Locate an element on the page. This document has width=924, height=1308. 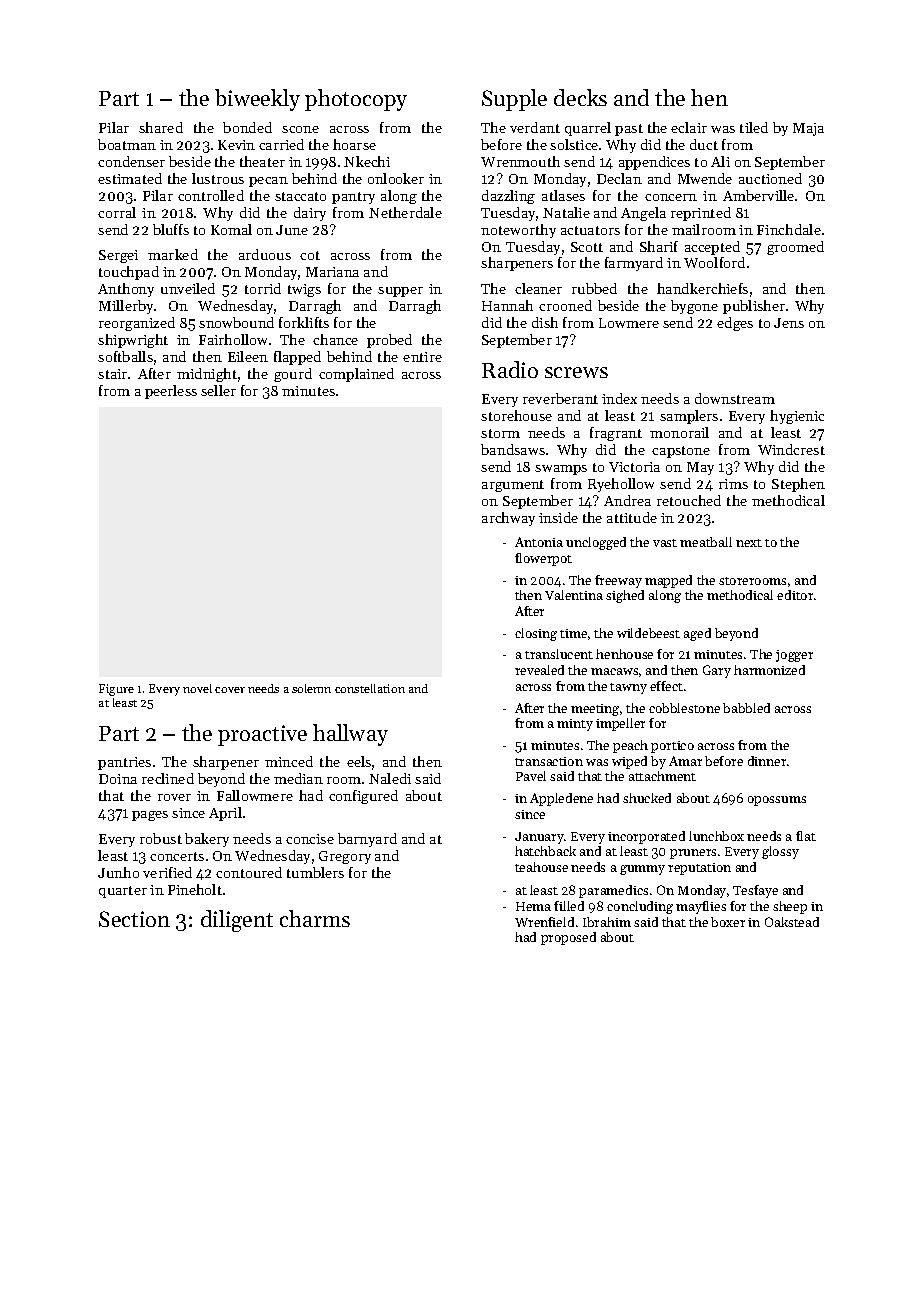
Oakstead is located at coordinates (792, 922).
